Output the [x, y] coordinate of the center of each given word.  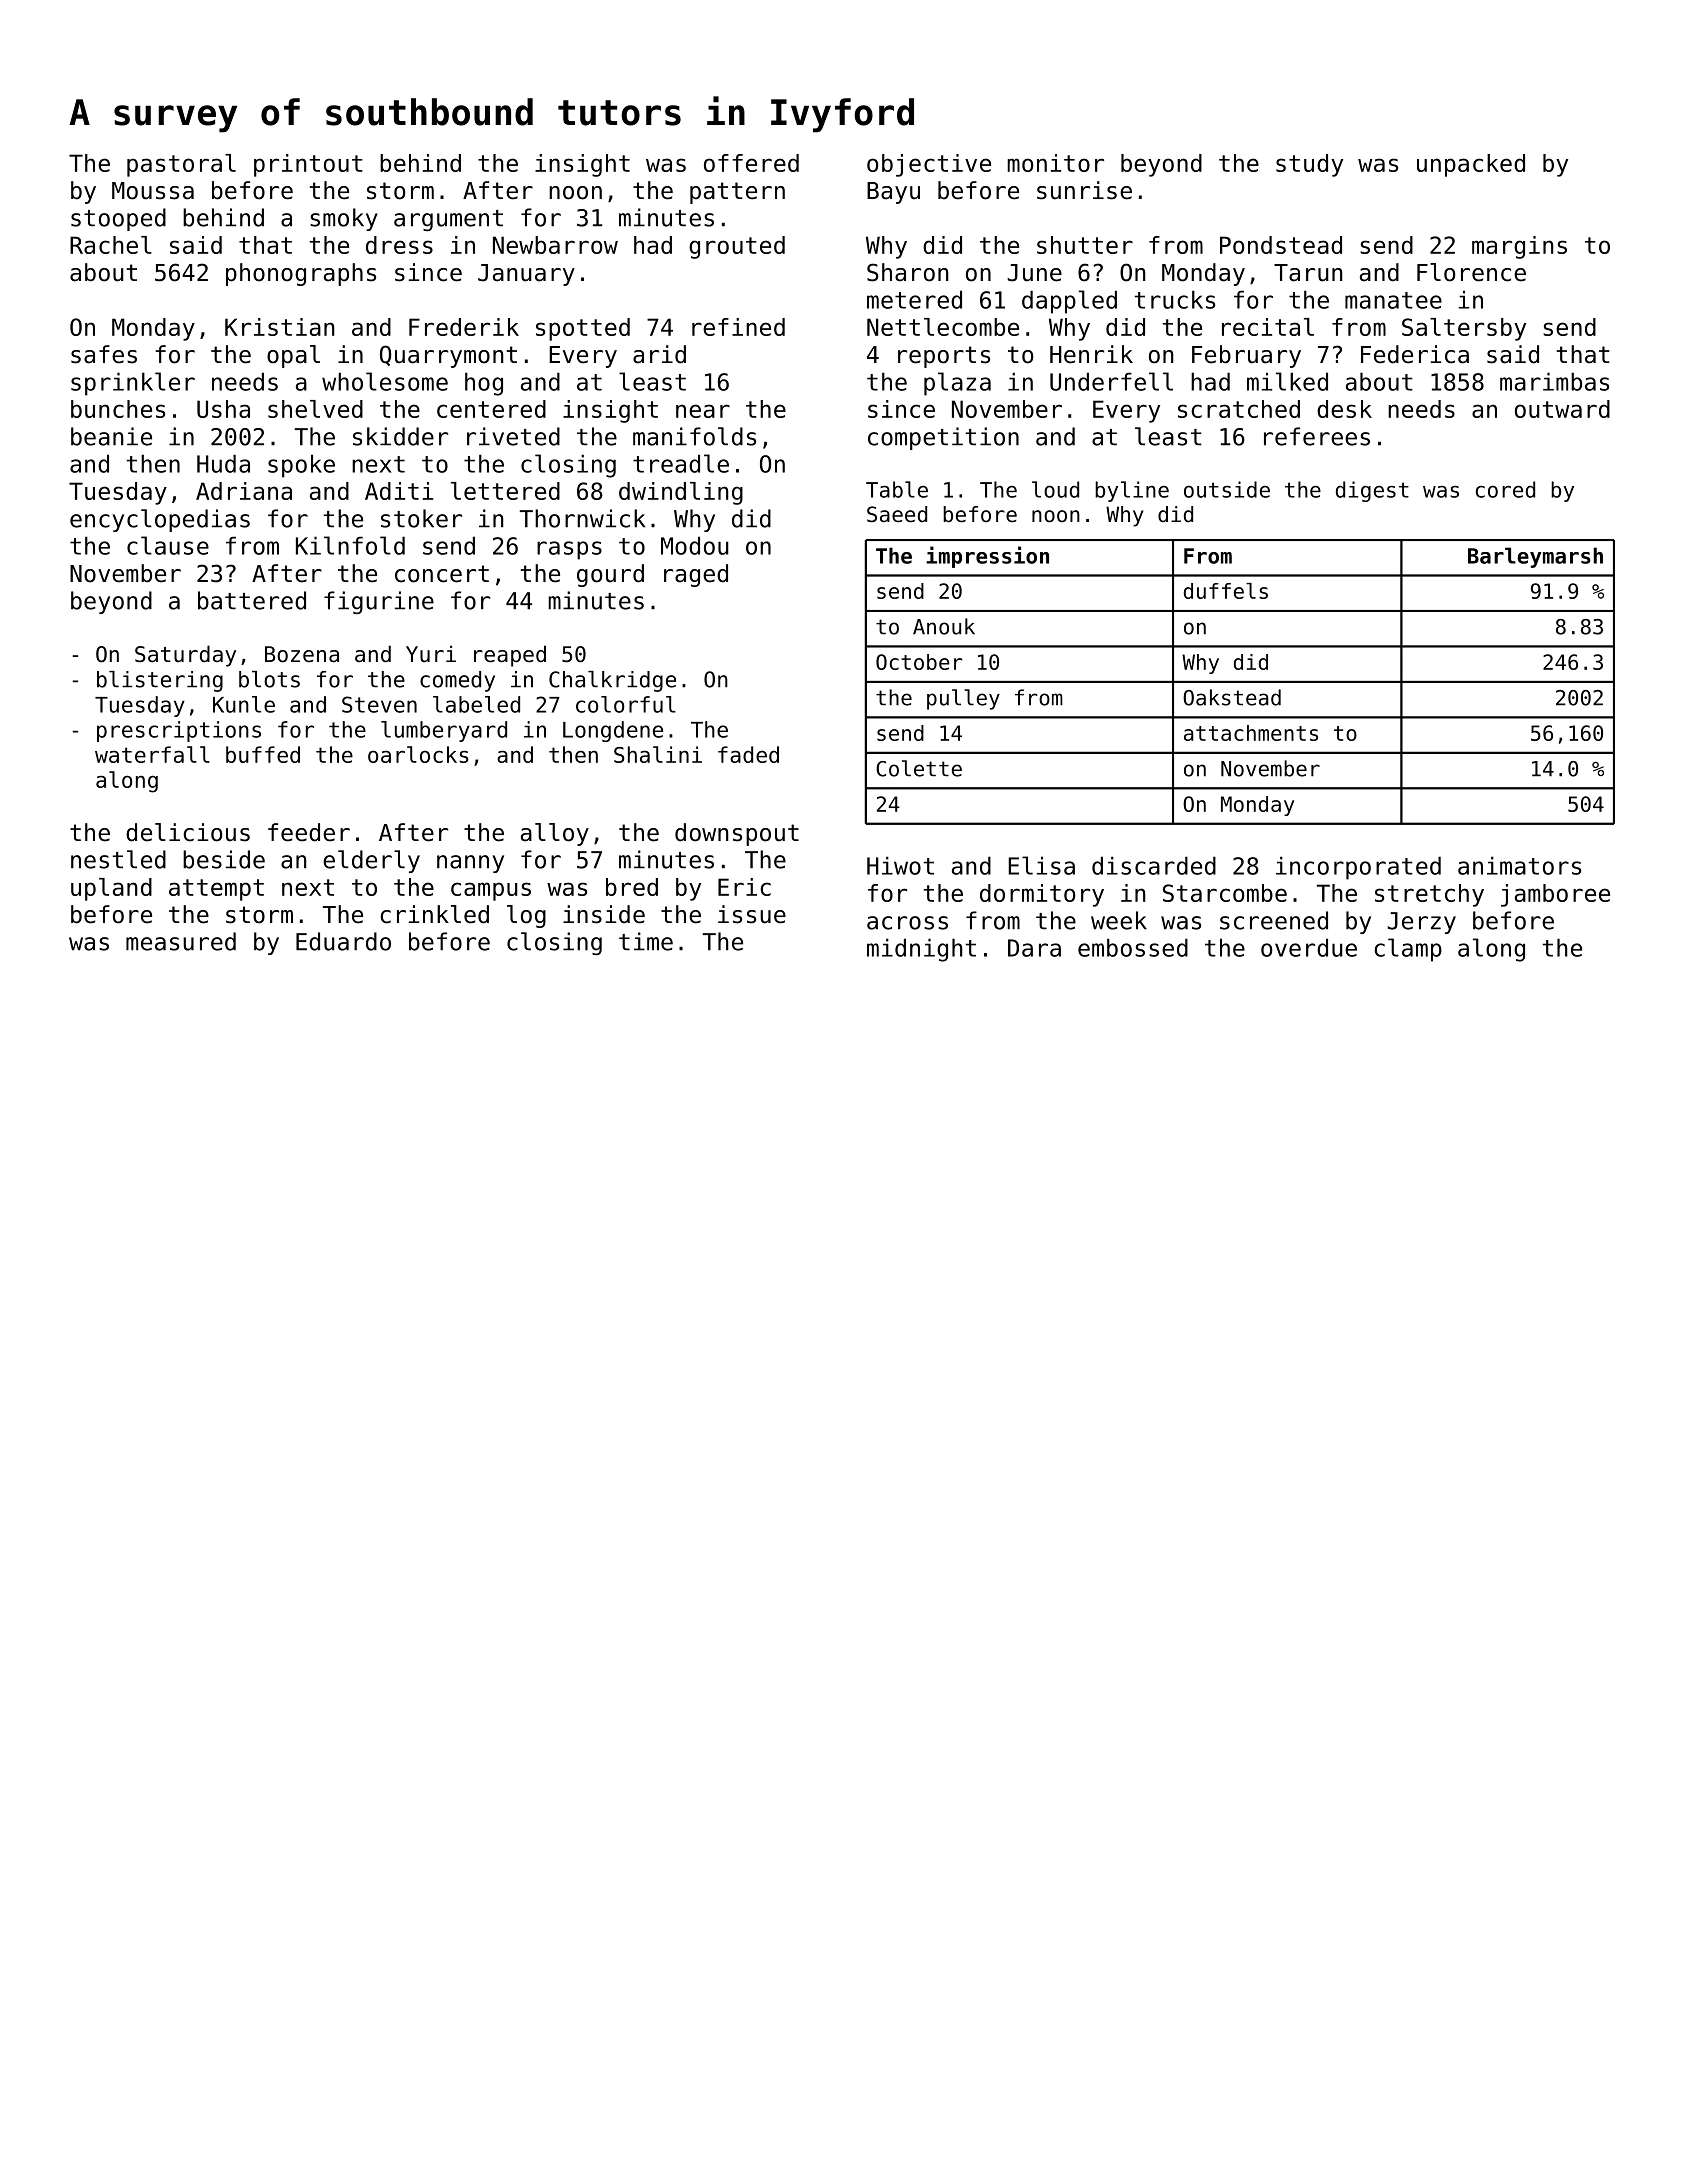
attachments [1251, 733]
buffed [263, 754]
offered [751, 163]
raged [696, 575]
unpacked [1471, 165]
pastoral [181, 165]
